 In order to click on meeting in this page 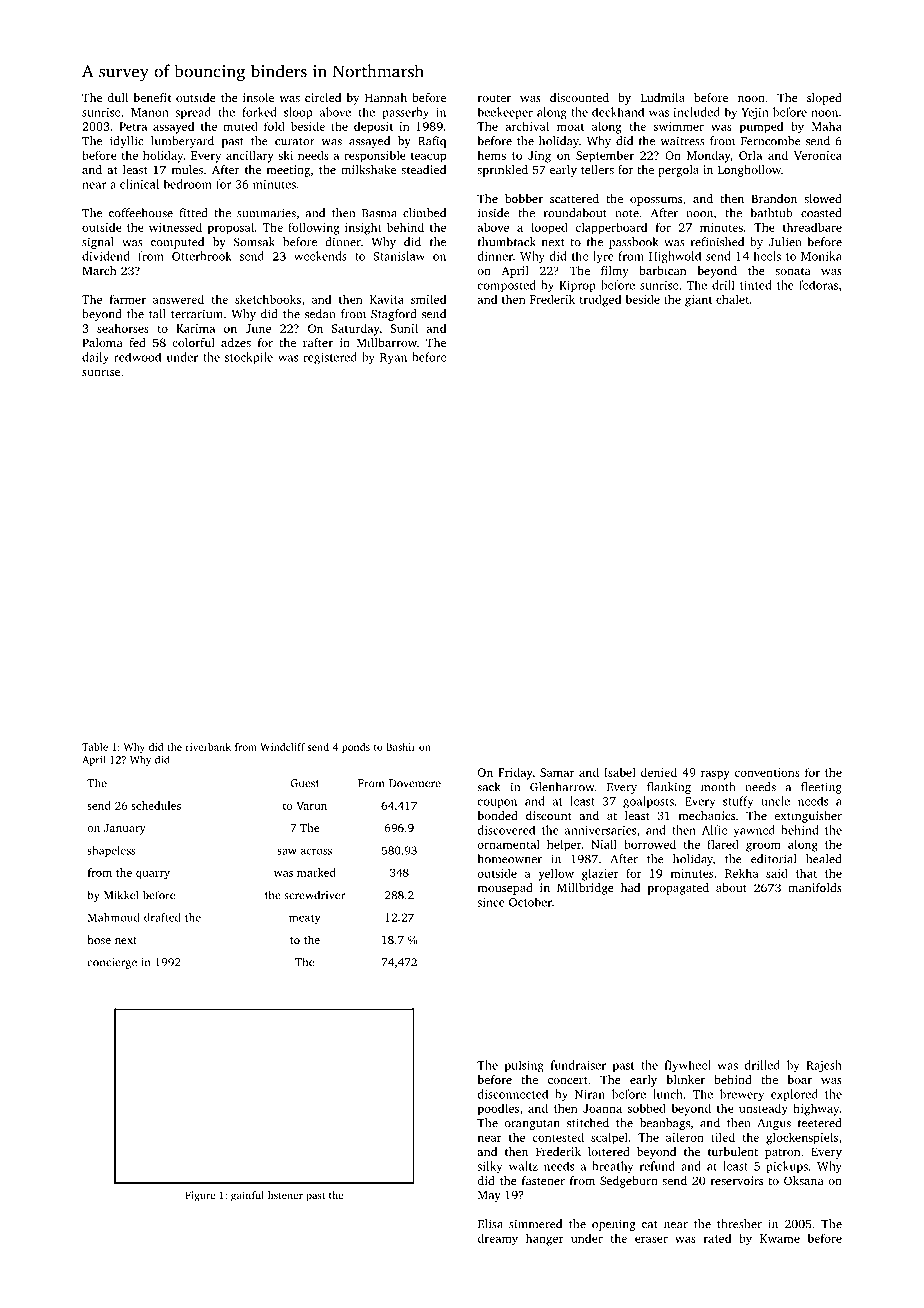, I will do `click(288, 171)`.
